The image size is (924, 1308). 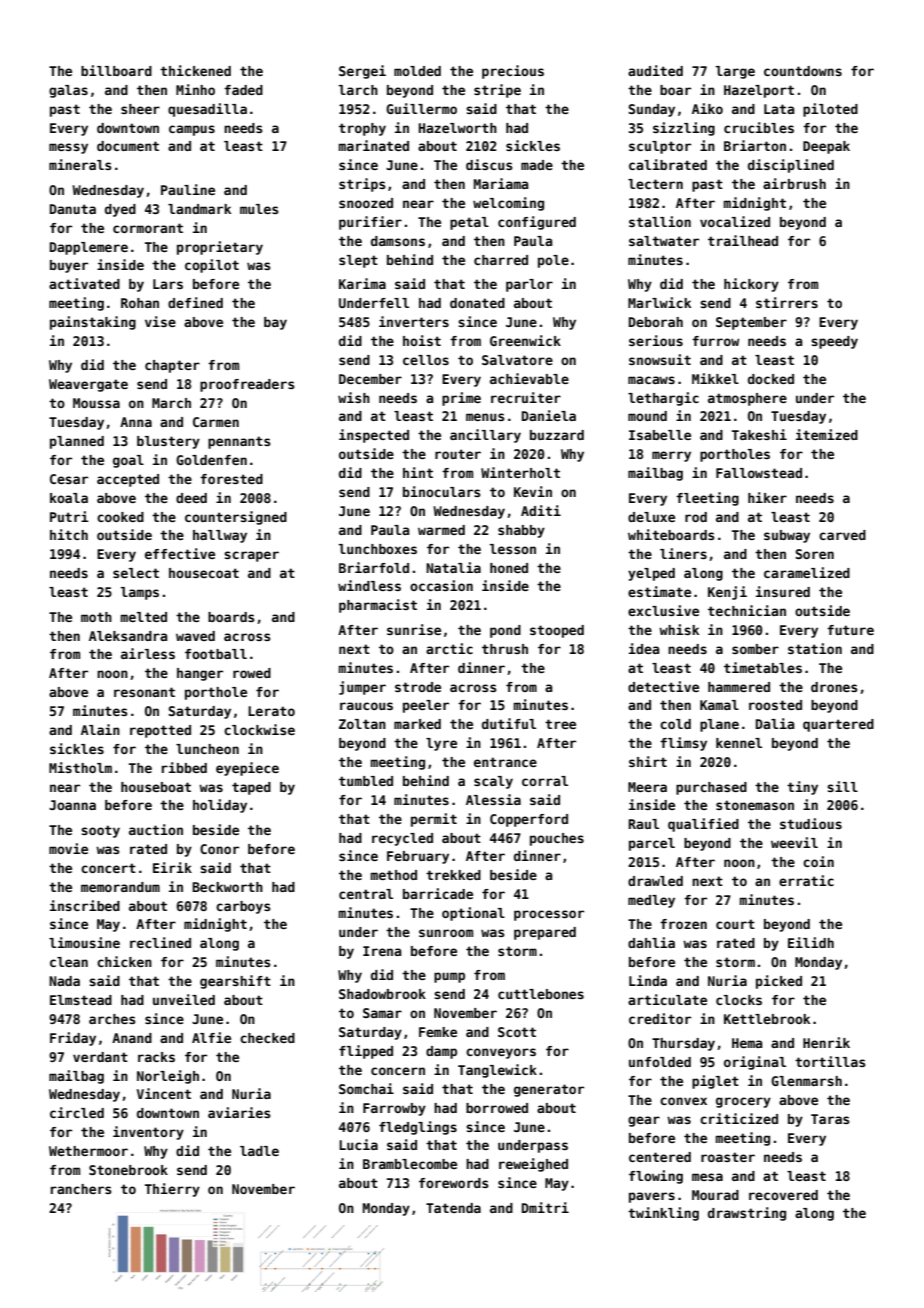 What do you see at coordinates (417, 71) in the screenshot?
I see `molded` at bounding box center [417, 71].
